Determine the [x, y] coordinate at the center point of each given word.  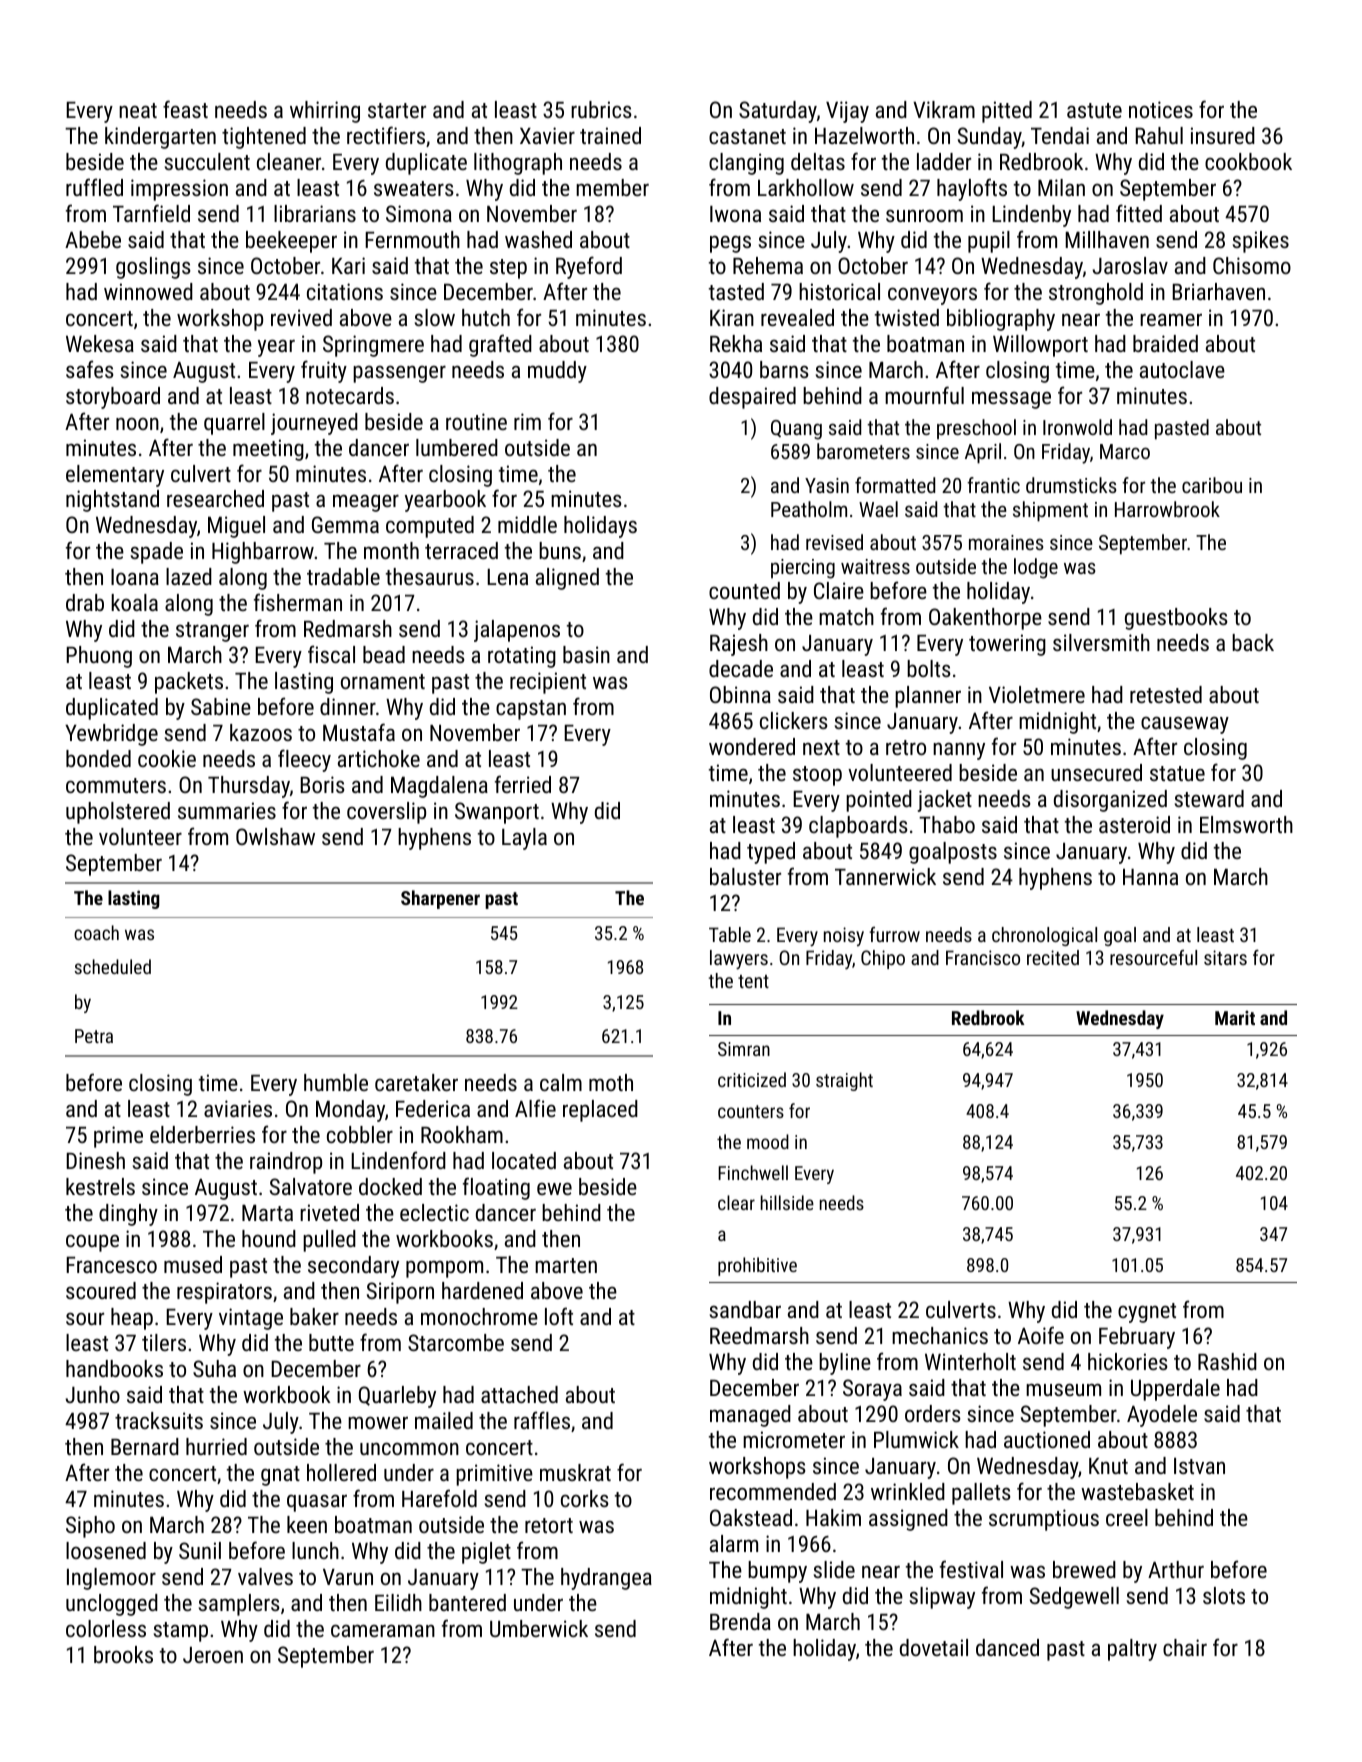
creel [1127, 1517]
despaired [752, 398]
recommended [773, 1491]
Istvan [1199, 1466]
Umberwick [539, 1628]
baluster [745, 876]
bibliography [1001, 320]
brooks [123, 1654]
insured [1223, 135]
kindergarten [160, 138]
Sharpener [440, 899]
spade [157, 553]
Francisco [983, 957]
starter [397, 110]
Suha [214, 1368]
